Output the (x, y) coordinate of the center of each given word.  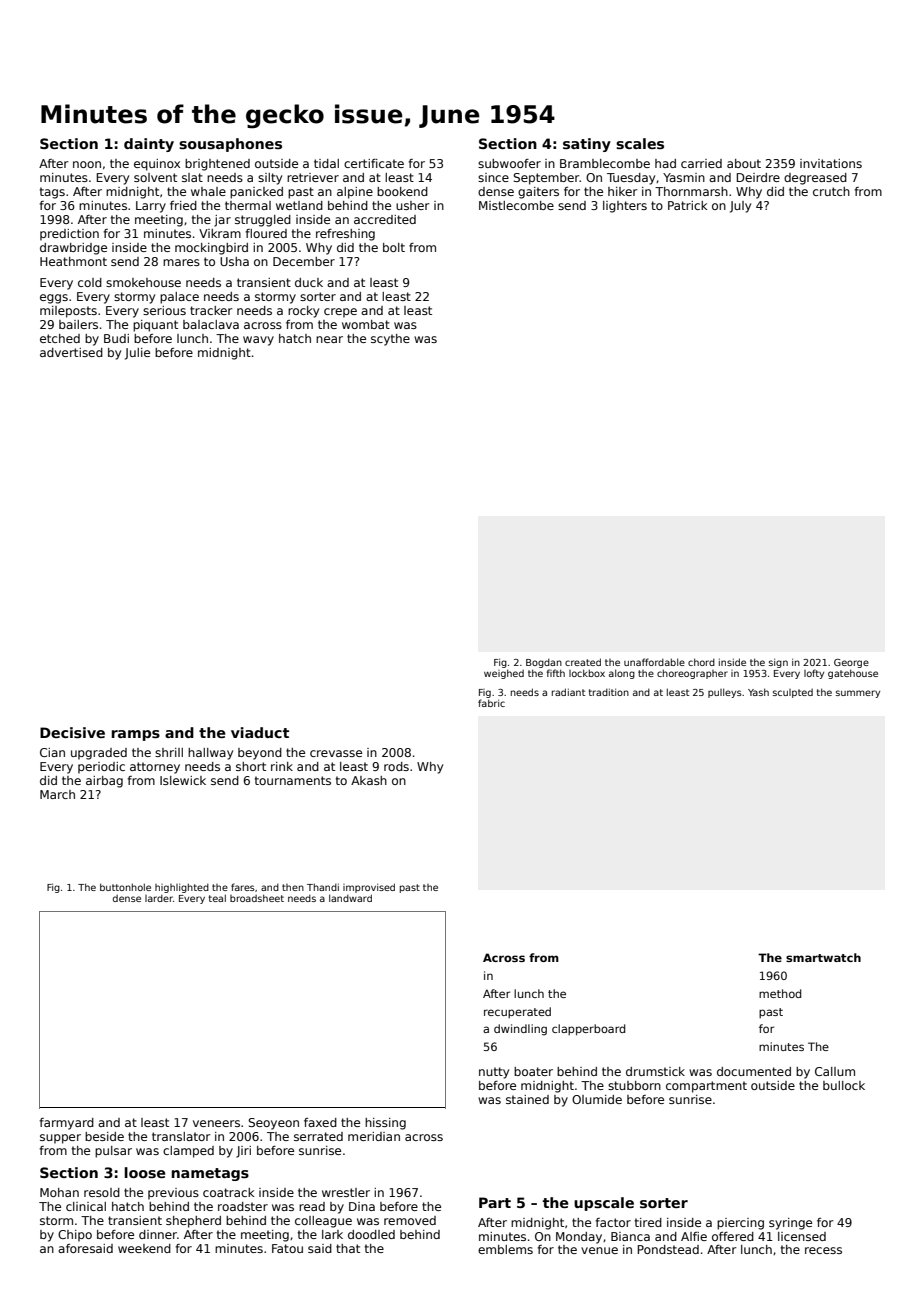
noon (87, 164)
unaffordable (654, 662)
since (493, 177)
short (251, 766)
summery (858, 694)
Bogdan (544, 663)
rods (396, 766)
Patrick (687, 205)
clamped (188, 1152)
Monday (579, 1238)
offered (733, 1236)
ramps (136, 735)
